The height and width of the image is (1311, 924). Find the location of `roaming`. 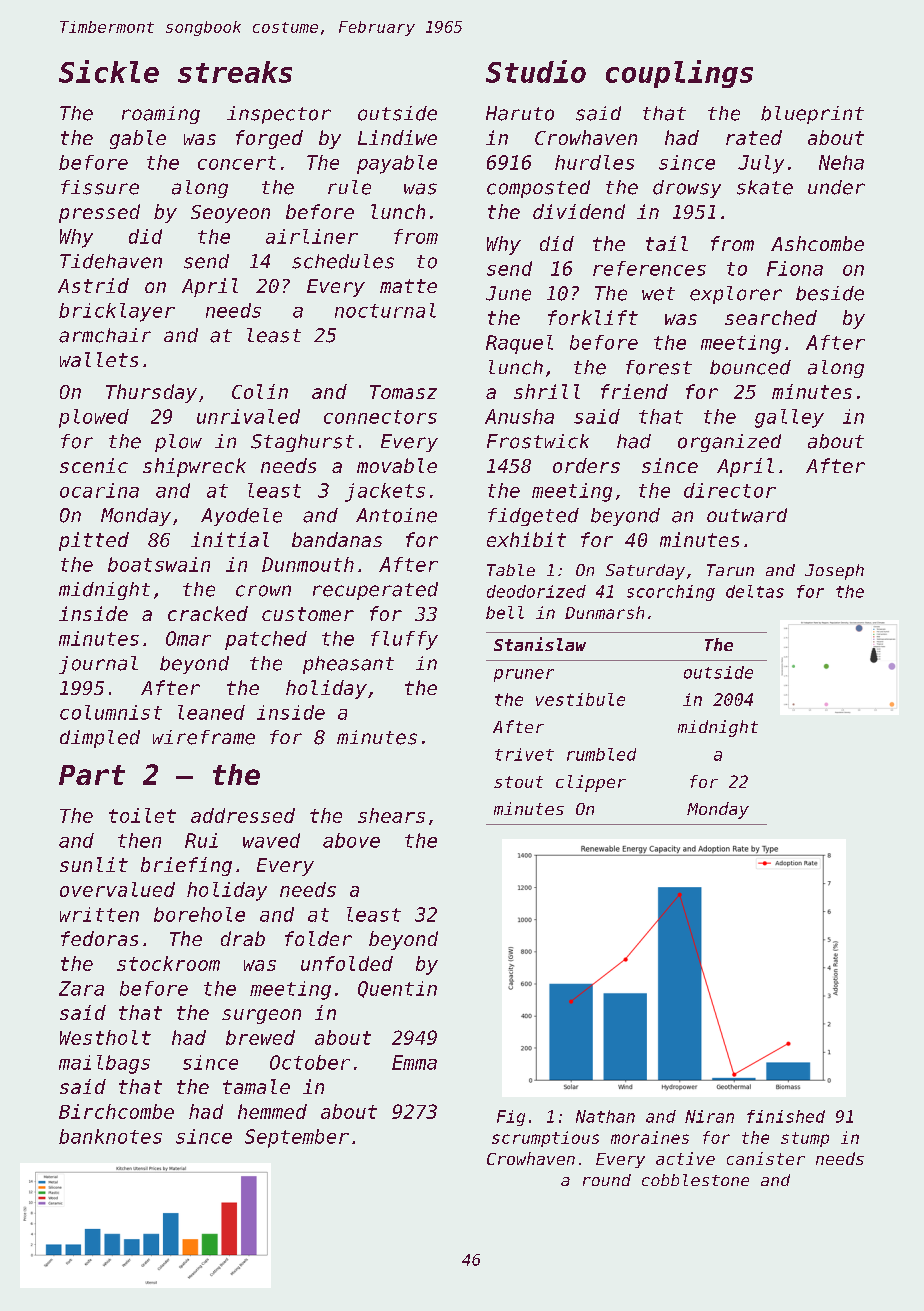

roaming is located at coordinates (161, 115).
